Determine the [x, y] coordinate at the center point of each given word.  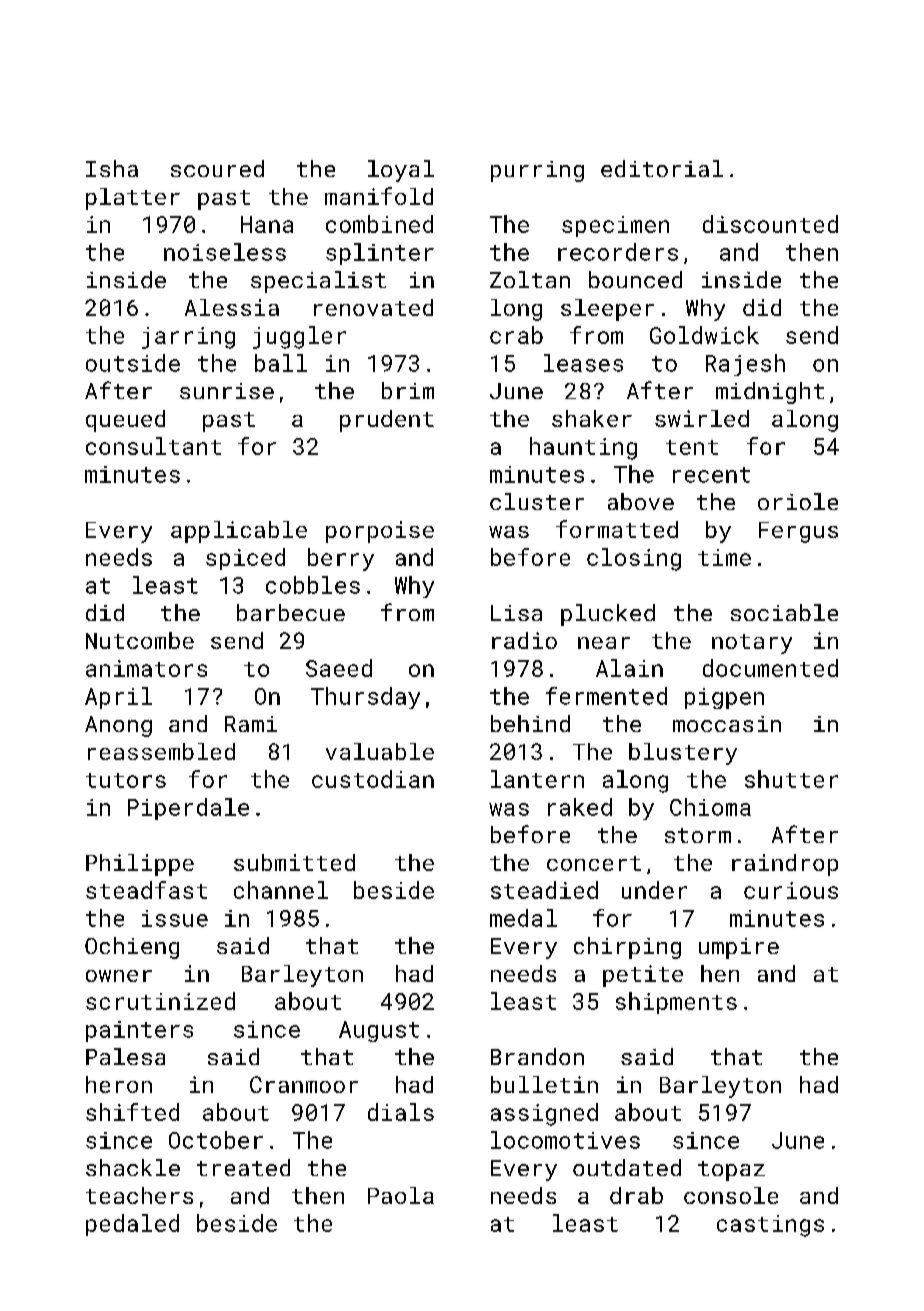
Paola [401, 1195]
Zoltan [530, 279]
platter [133, 199]
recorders [618, 252]
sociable [784, 612]
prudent [387, 421]
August [379, 1031]
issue [175, 918]
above [641, 501]
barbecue [291, 612]
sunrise [227, 391]
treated [243, 1167]
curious [791, 890]
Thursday [365, 698]
